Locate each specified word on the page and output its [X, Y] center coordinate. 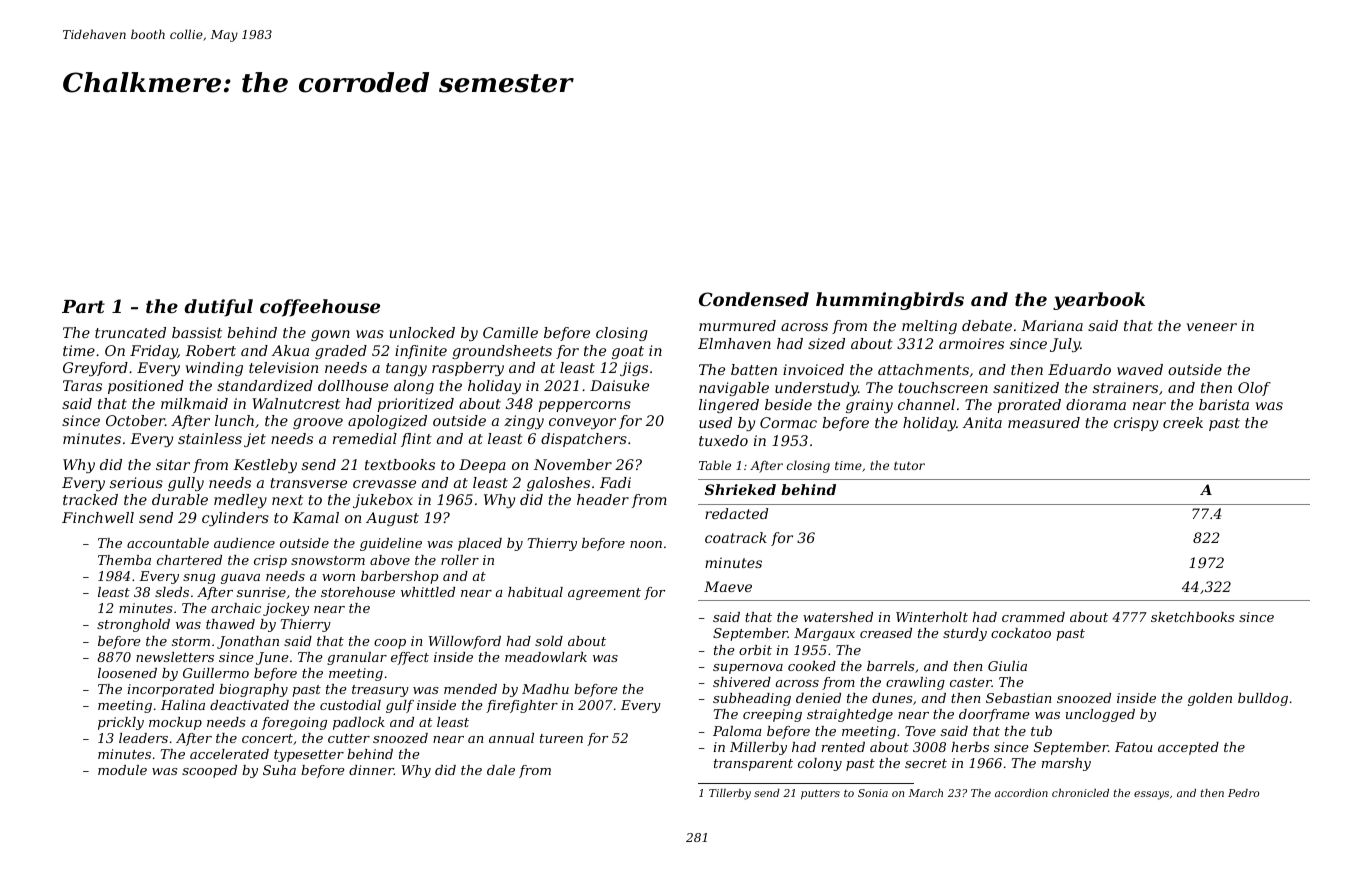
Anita [982, 422]
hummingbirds [890, 301]
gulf [400, 706]
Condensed [754, 299]
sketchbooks [1192, 617]
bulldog [1263, 699]
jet [255, 440]
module [122, 770]
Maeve [728, 586]
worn [338, 577]
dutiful [218, 308]
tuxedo [723, 440]
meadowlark [546, 657]
